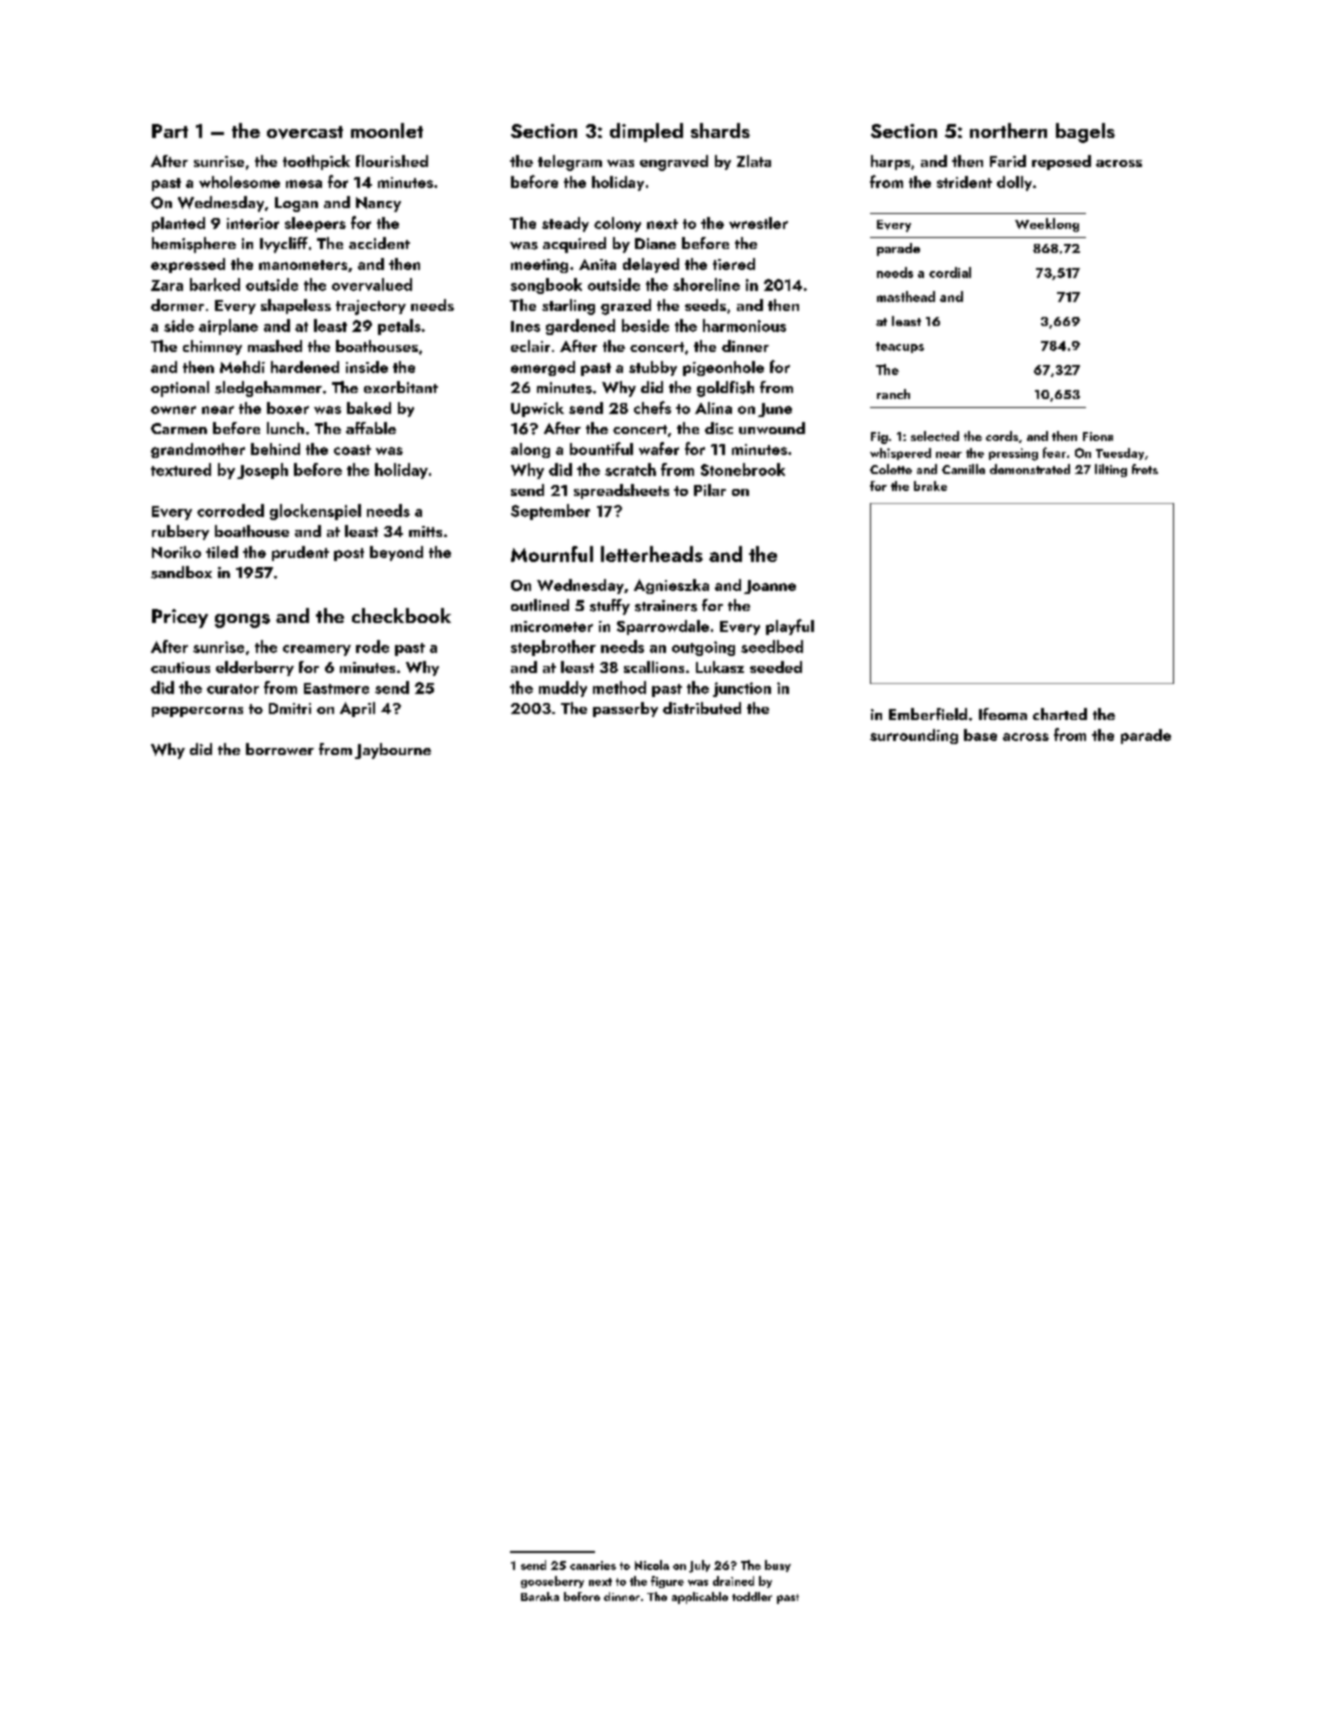 The image size is (1325, 1714). Describe the element at coordinates (778, 1566) in the screenshot. I see `busy` at that location.
